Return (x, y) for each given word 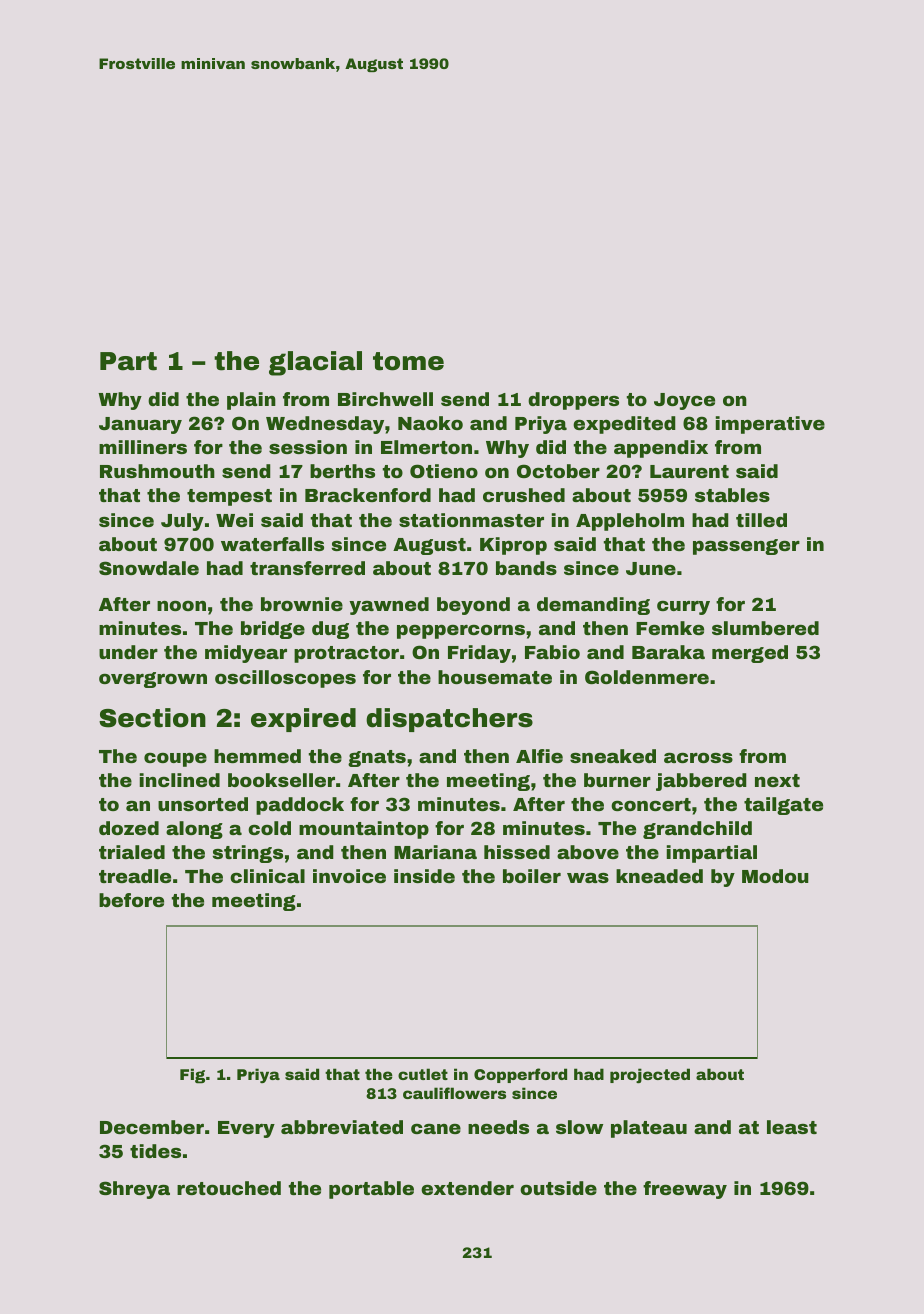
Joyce (684, 401)
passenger (746, 547)
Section (152, 718)
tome (408, 361)
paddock (300, 806)
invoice (349, 876)
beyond (473, 606)
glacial (315, 363)
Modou (775, 876)
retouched (229, 1188)
